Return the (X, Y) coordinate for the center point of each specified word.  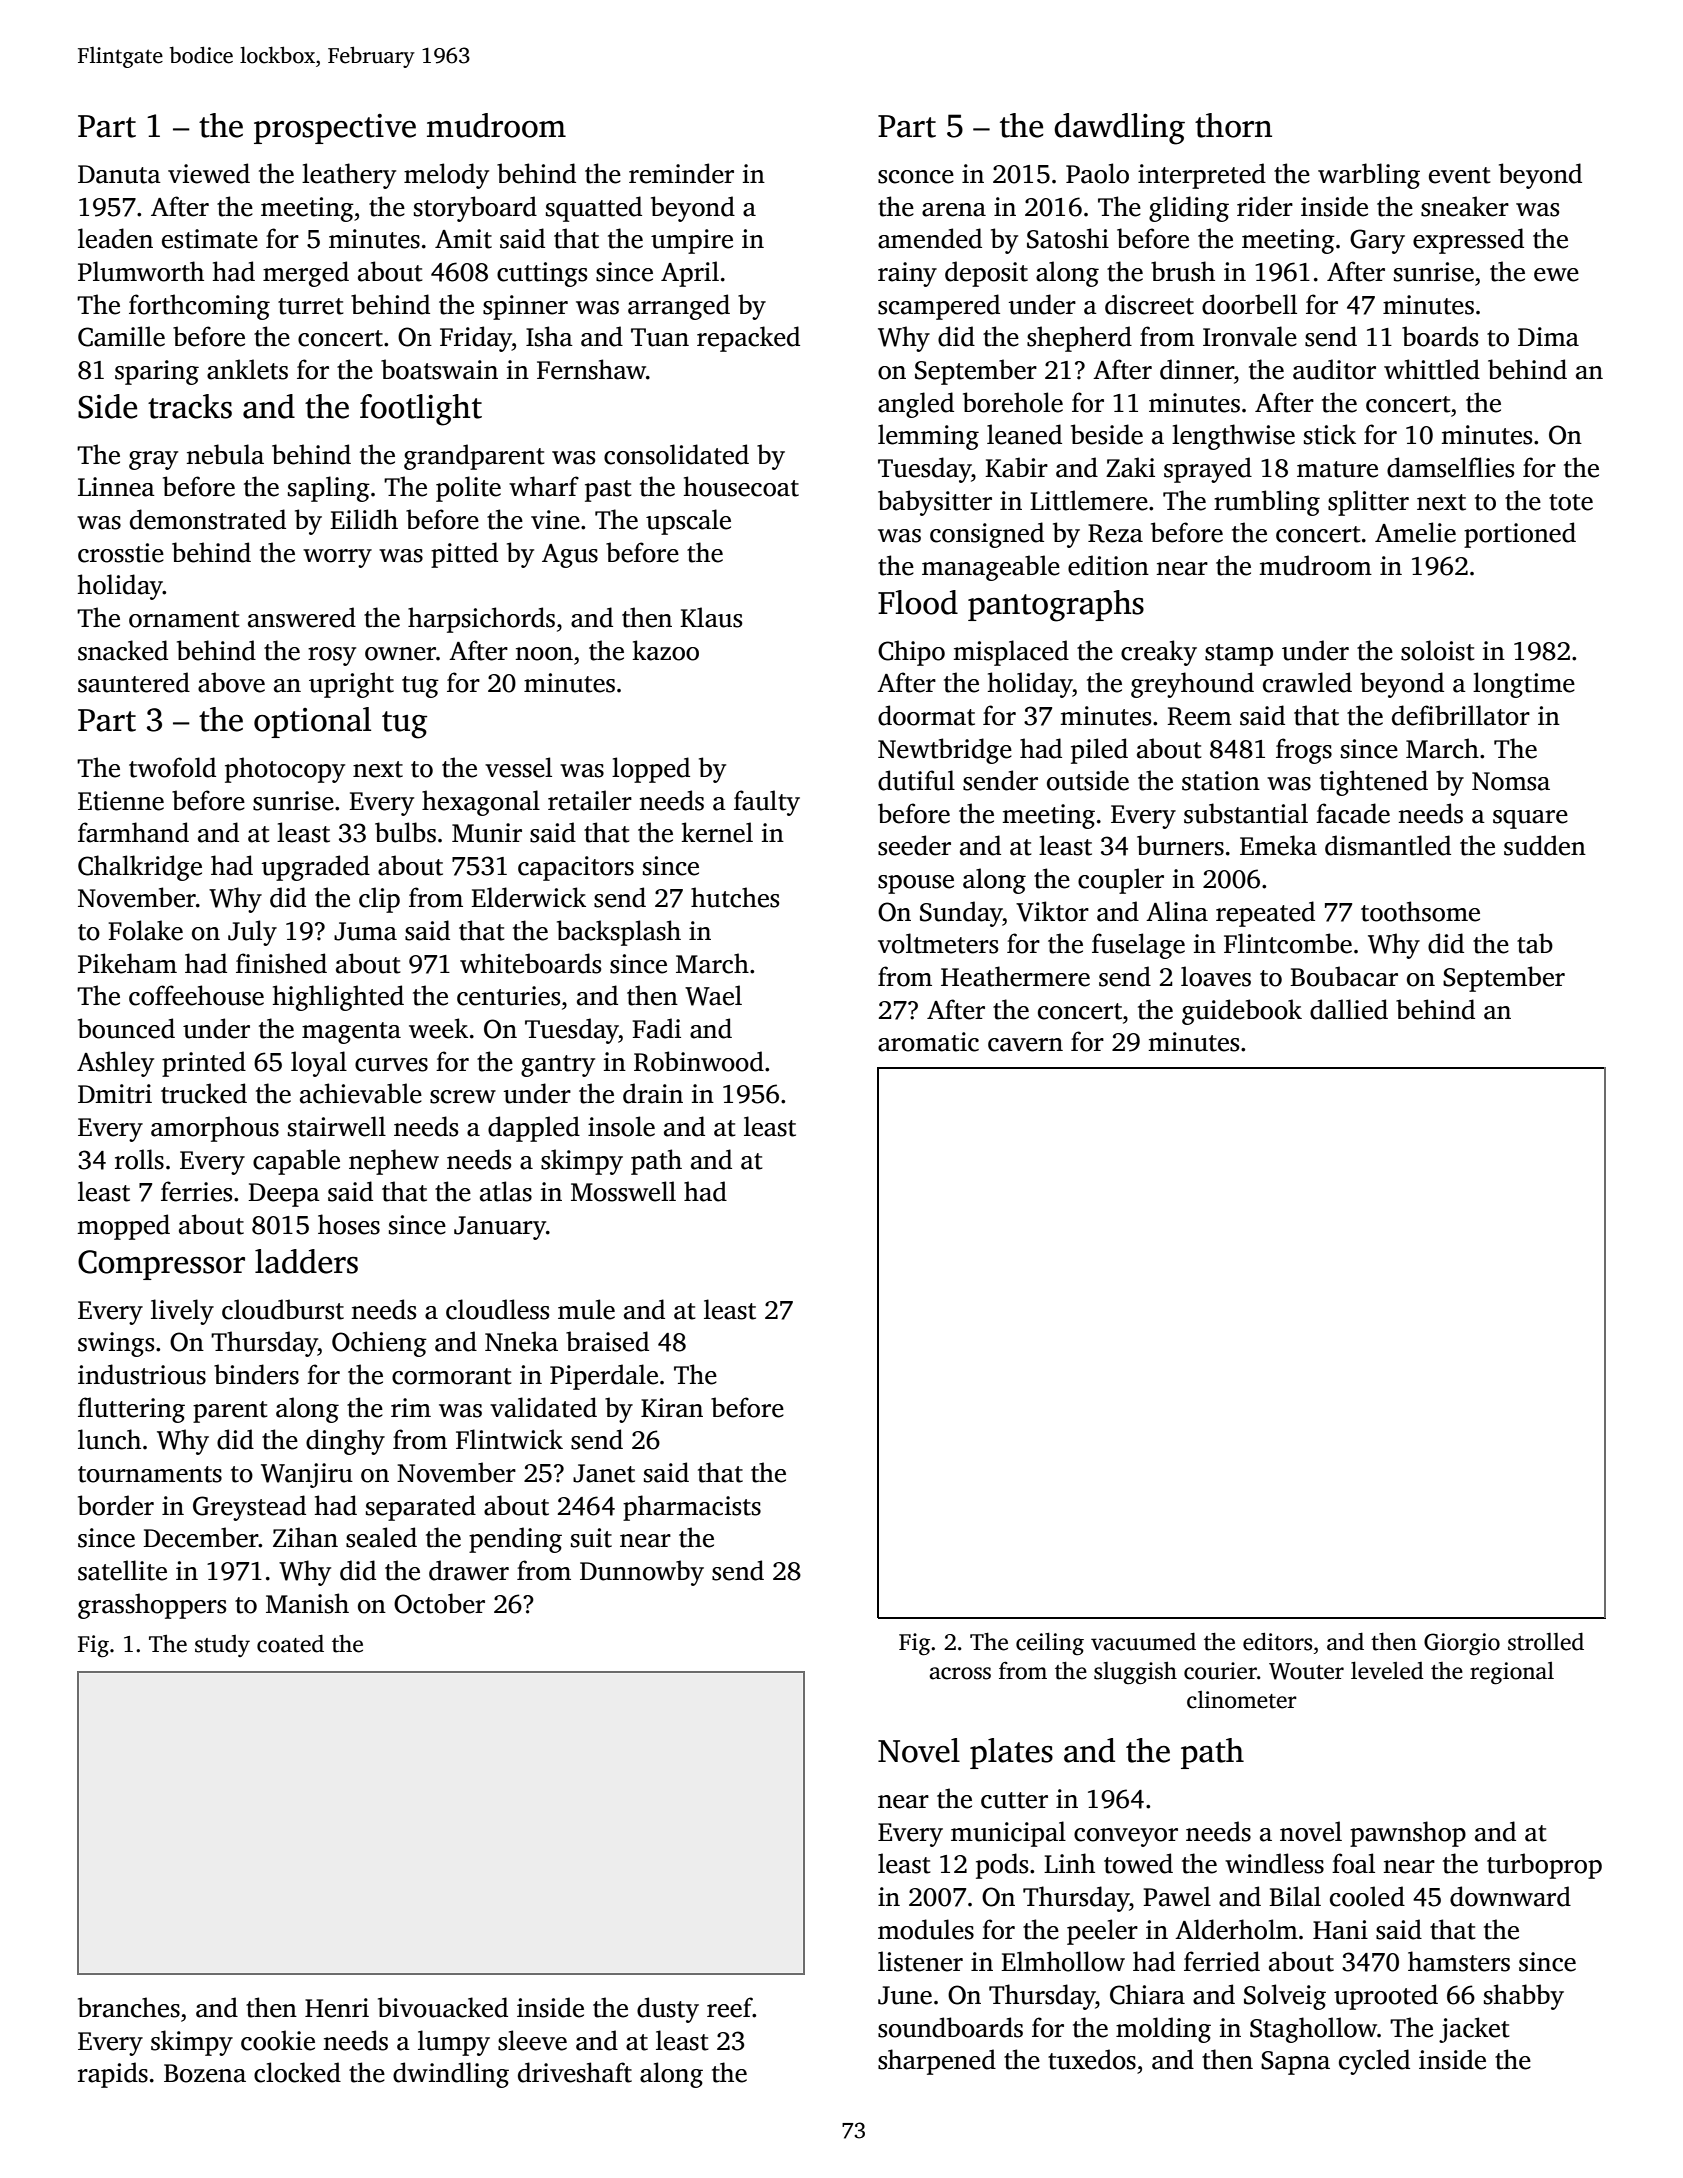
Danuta (119, 174)
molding (1163, 2030)
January (500, 1228)
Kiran (672, 1408)
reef (730, 2007)
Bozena (205, 2073)
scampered (939, 307)
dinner (1197, 369)
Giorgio (1462, 1644)
